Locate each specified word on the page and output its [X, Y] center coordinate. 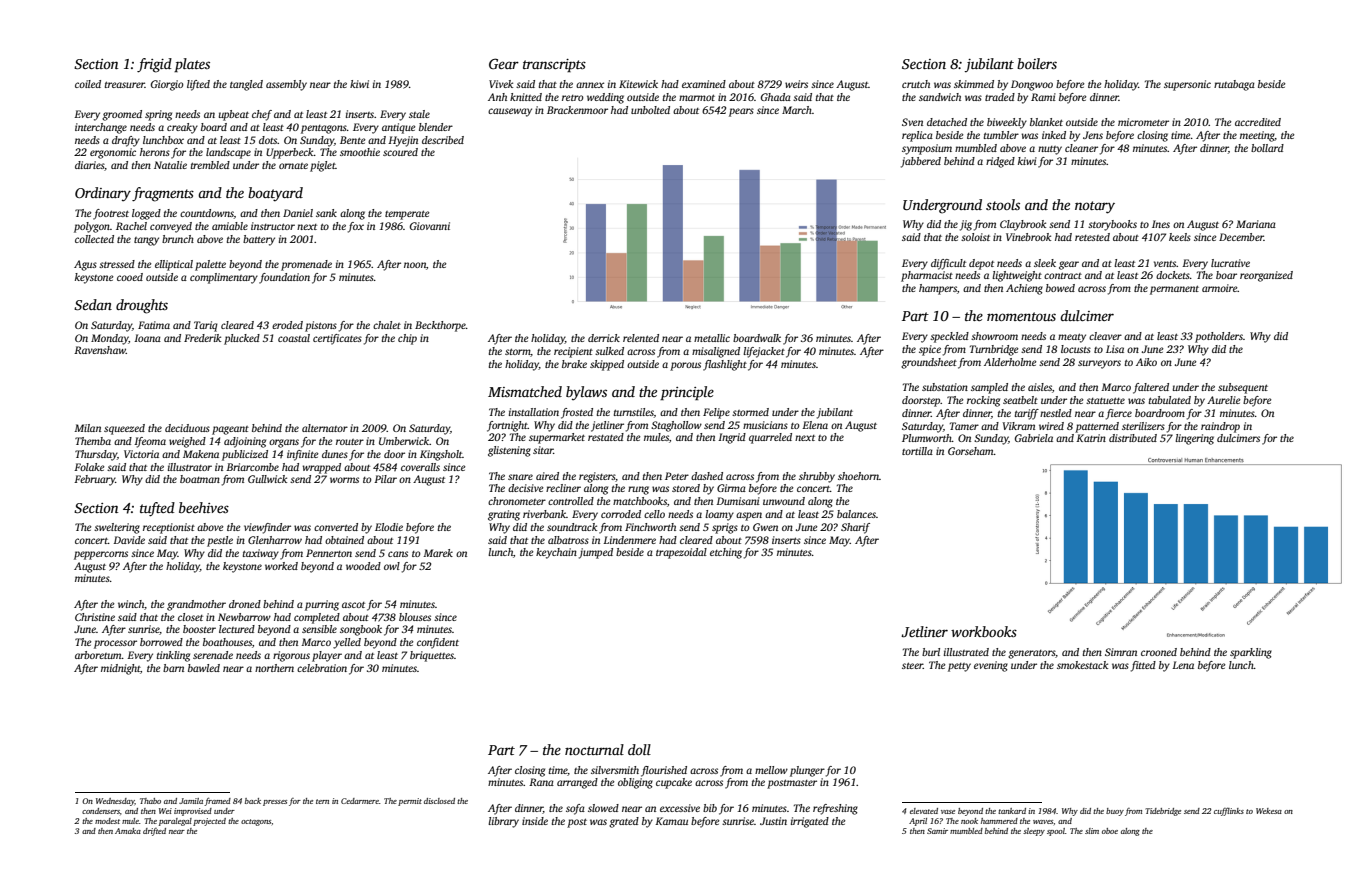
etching [726, 553]
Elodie [389, 527]
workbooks [984, 631]
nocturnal [594, 749]
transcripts [554, 65]
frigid [154, 65]
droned [245, 604]
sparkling [1251, 653]
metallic [712, 338]
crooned [1159, 652]
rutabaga [1234, 85]
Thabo [150, 801]
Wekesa [1269, 811]
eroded [287, 325]
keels [1180, 237]
